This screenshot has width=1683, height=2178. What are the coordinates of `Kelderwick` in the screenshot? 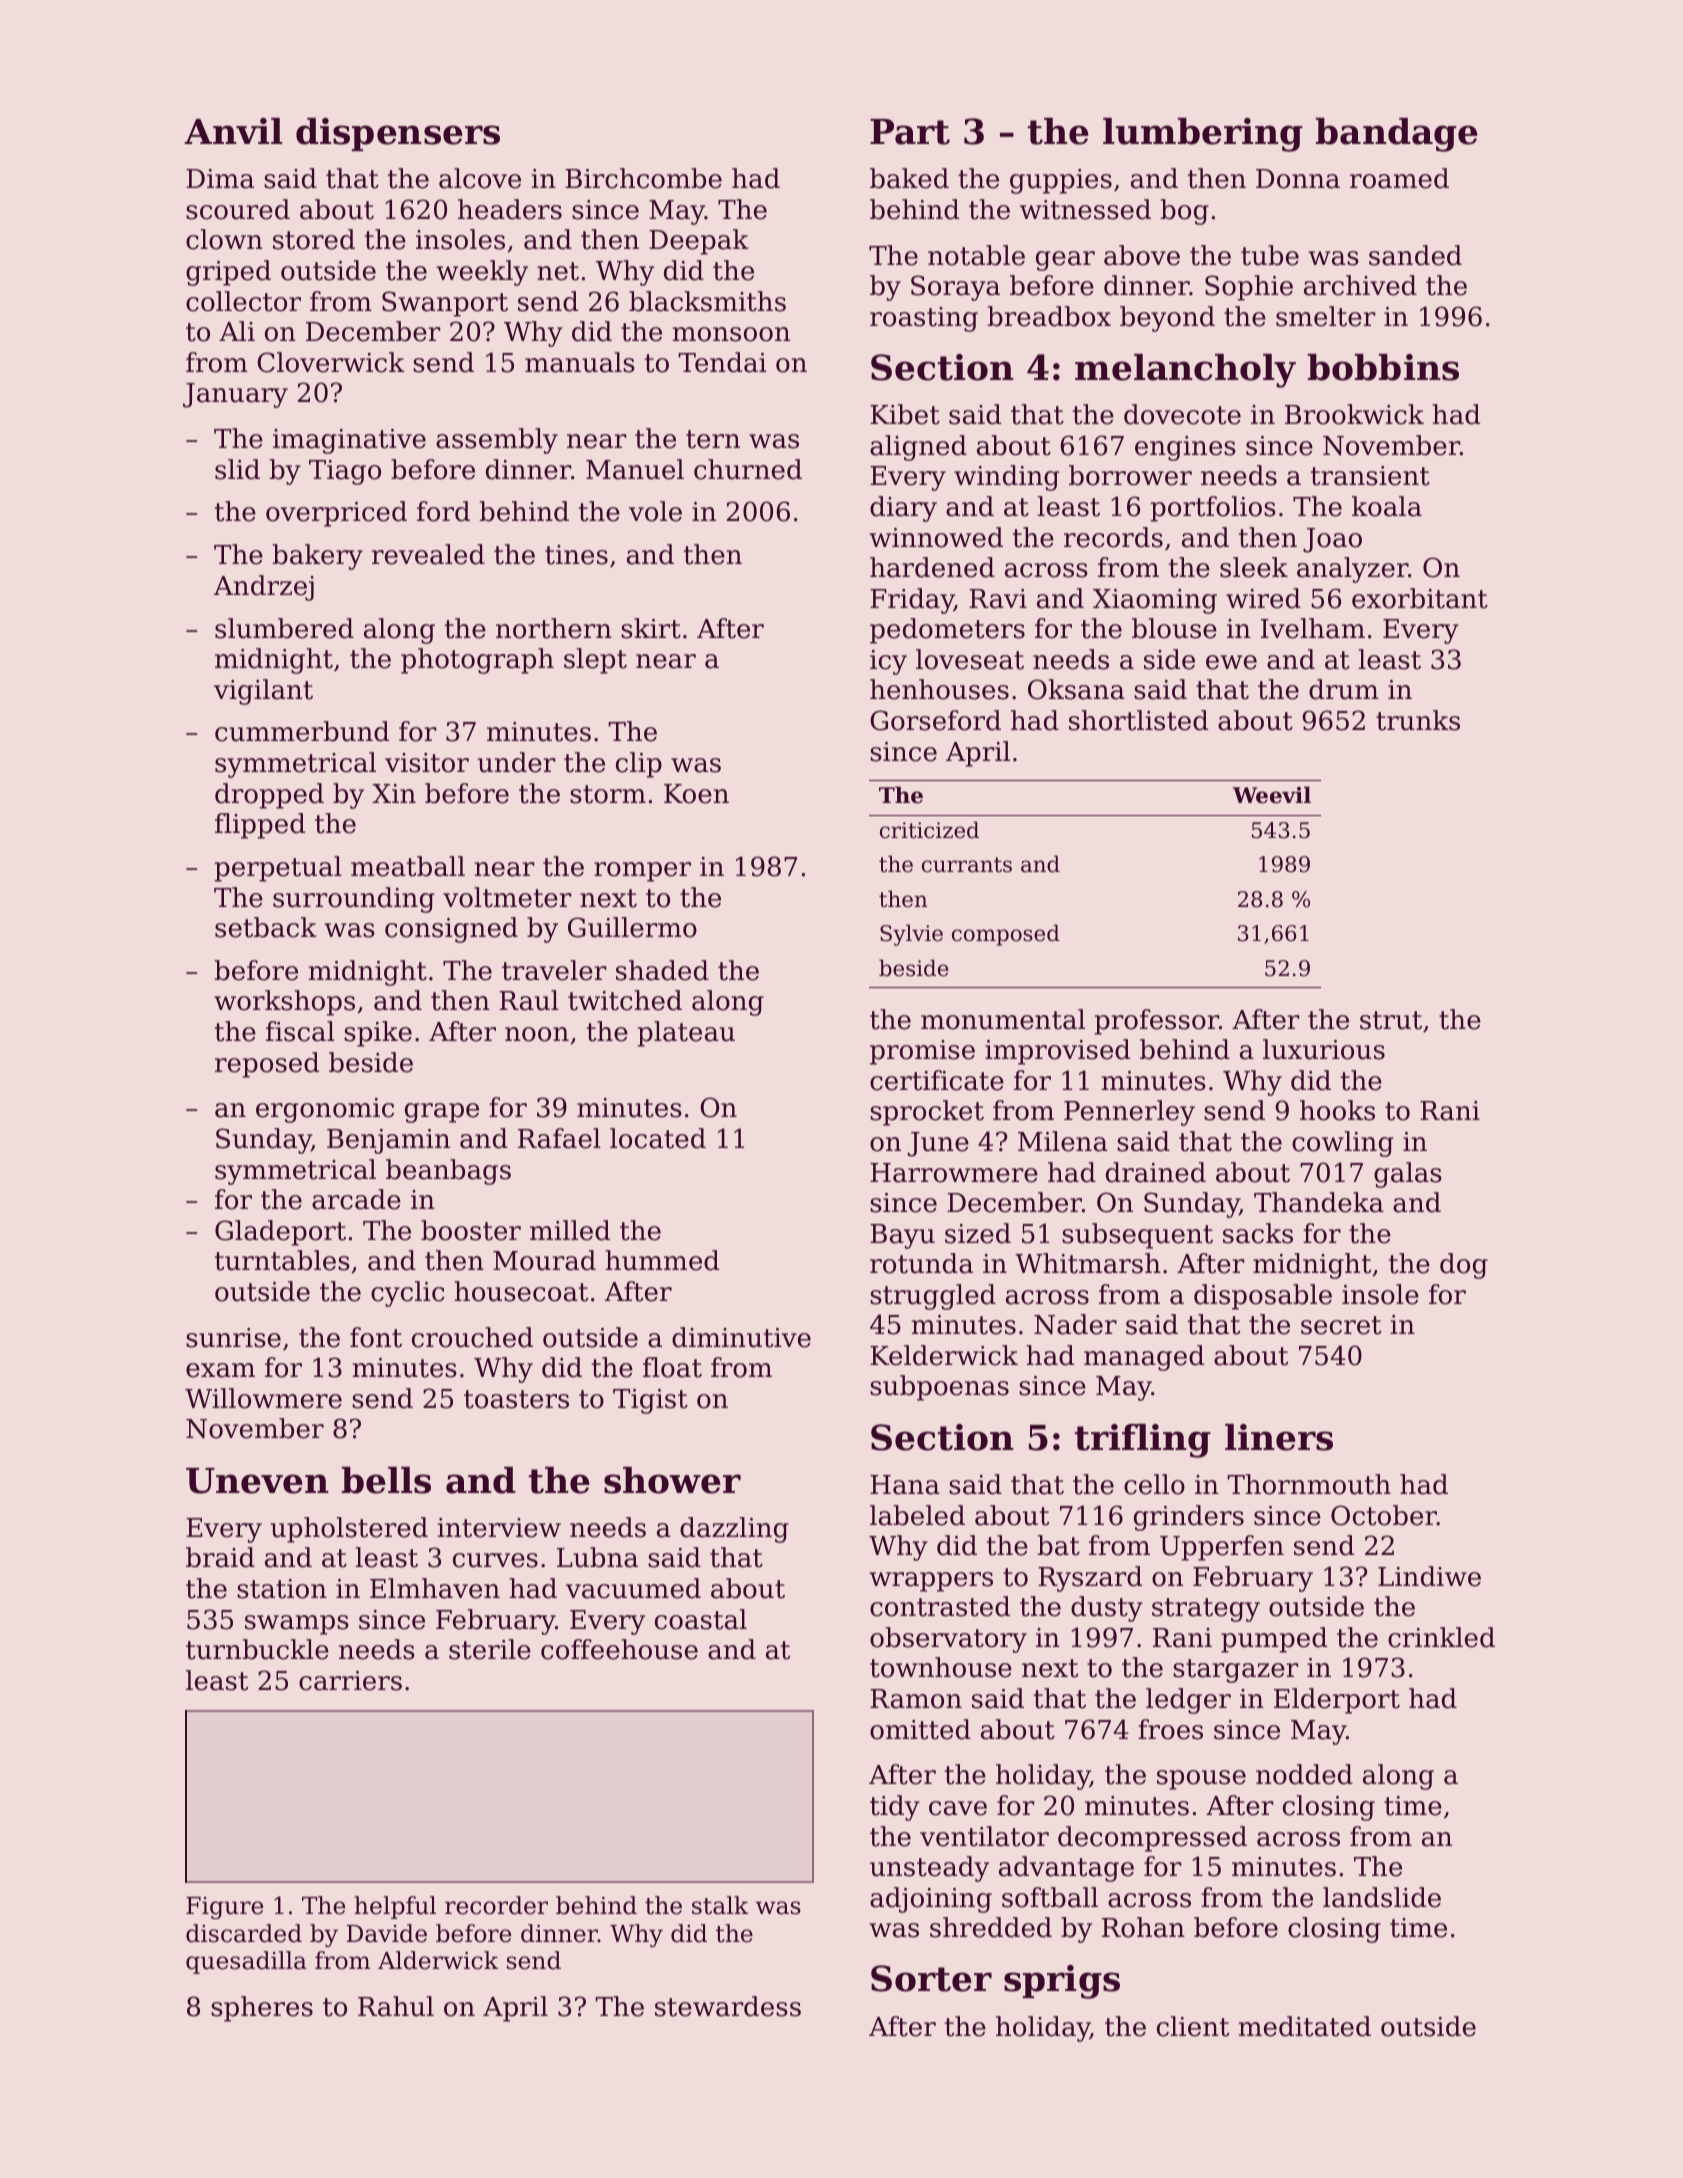 It's located at (944, 1355).
